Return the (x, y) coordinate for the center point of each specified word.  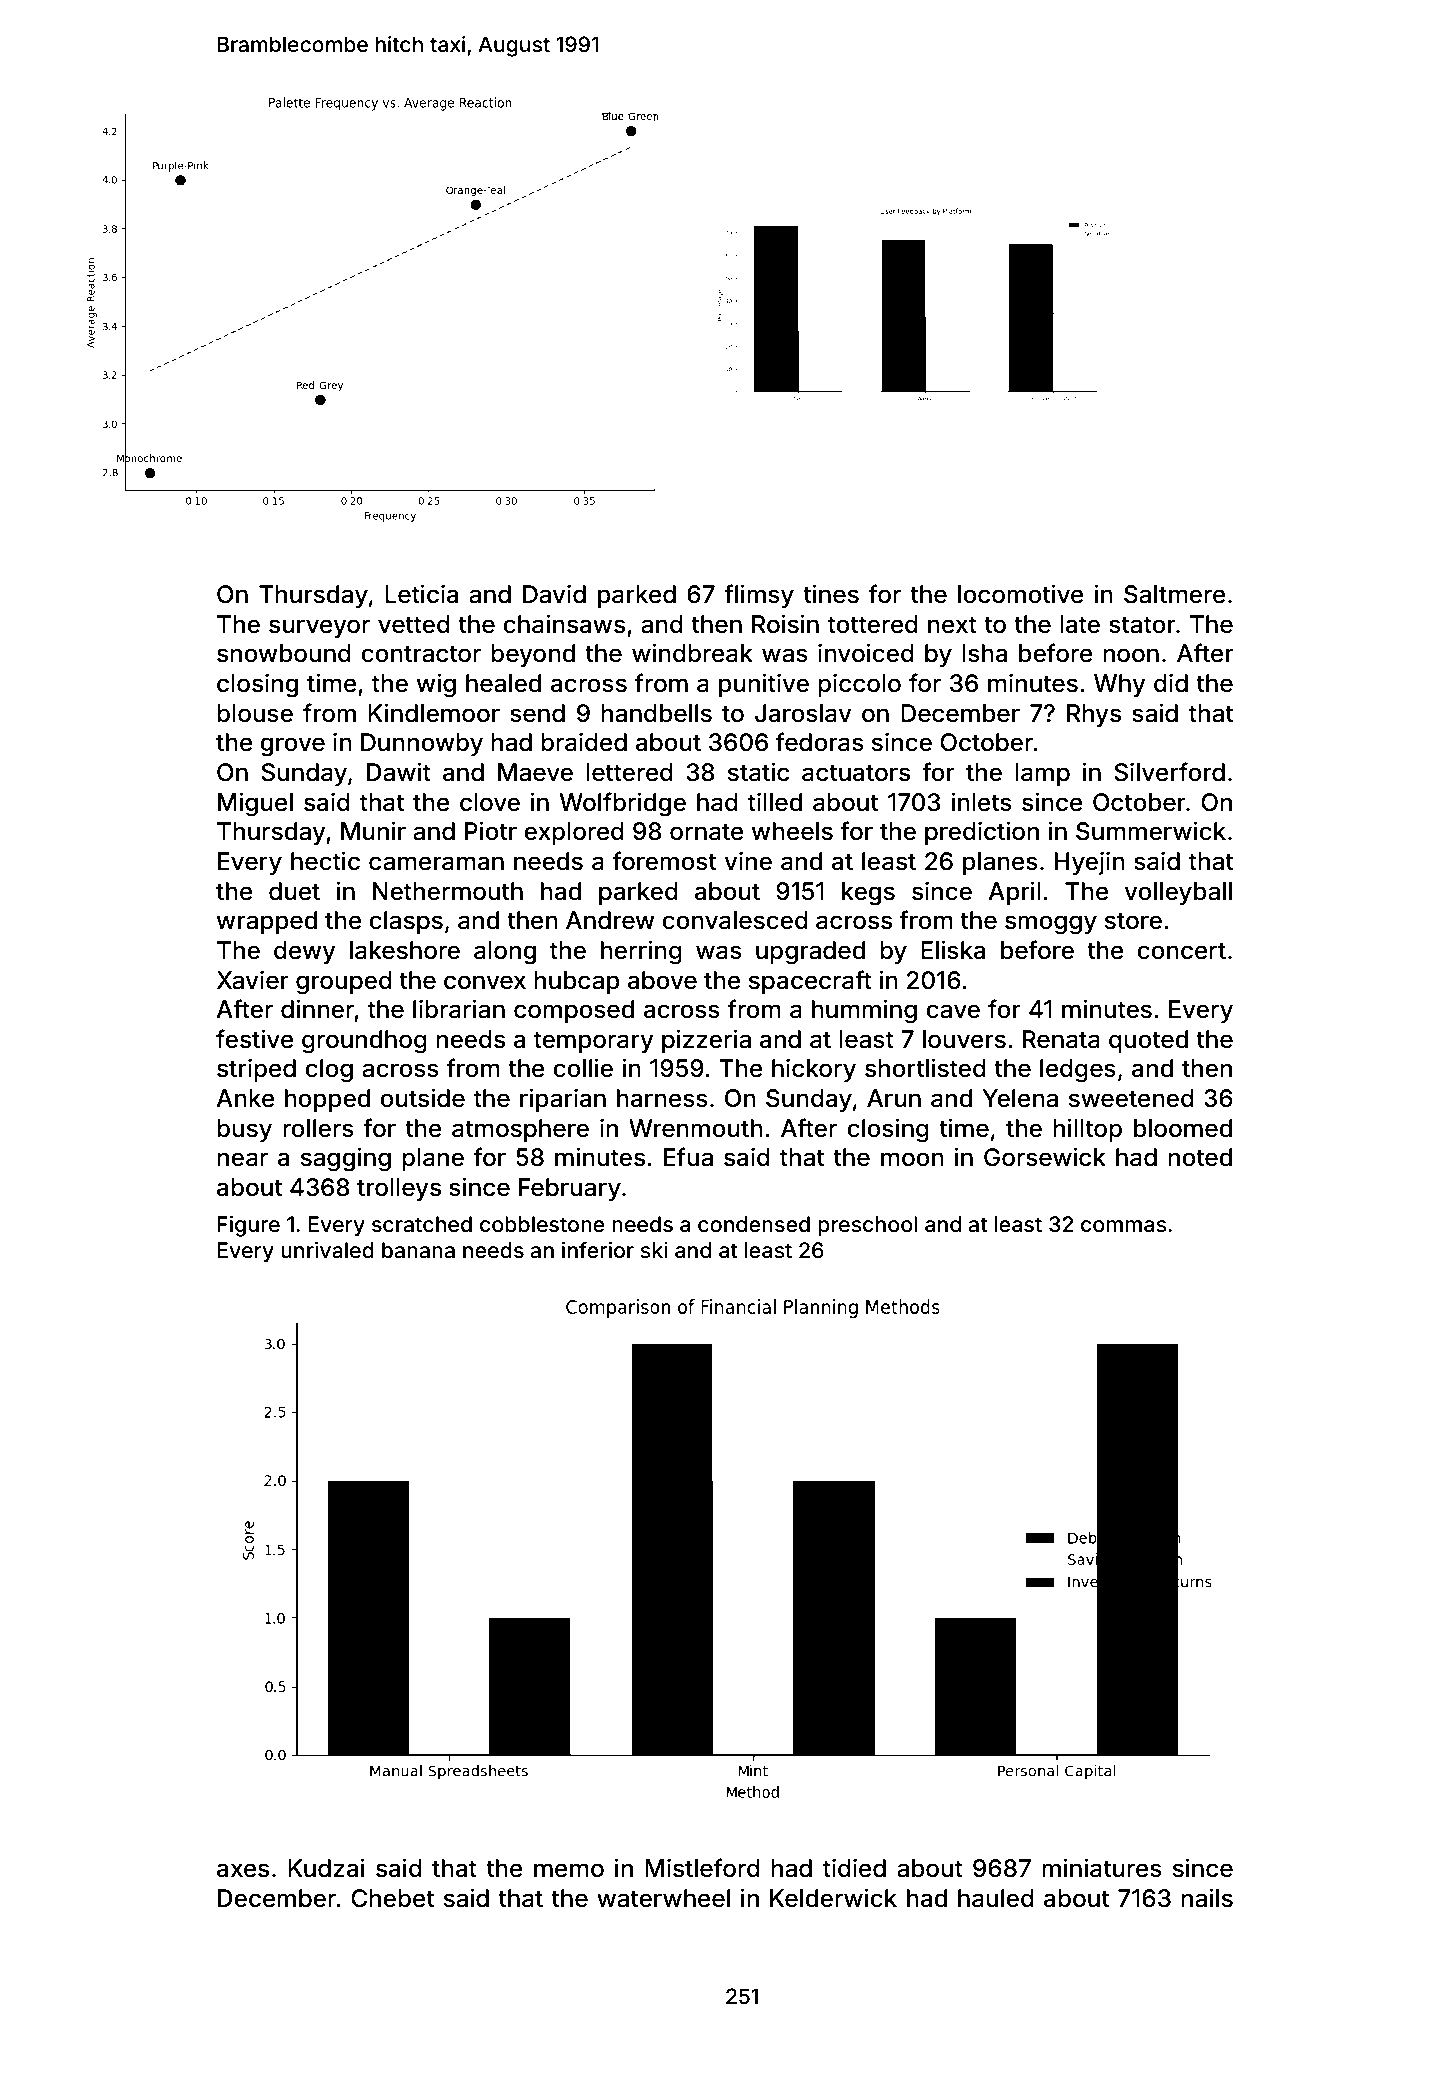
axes (243, 1870)
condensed (754, 1224)
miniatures (1102, 1868)
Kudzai (326, 1868)
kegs (868, 894)
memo (569, 1870)
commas (1124, 1226)
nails (1207, 1898)
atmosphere (520, 1130)
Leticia (421, 594)
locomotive (1021, 594)
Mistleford (702, 1868)
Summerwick (1151, 831)
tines (831, 594)
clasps (406, 922)
